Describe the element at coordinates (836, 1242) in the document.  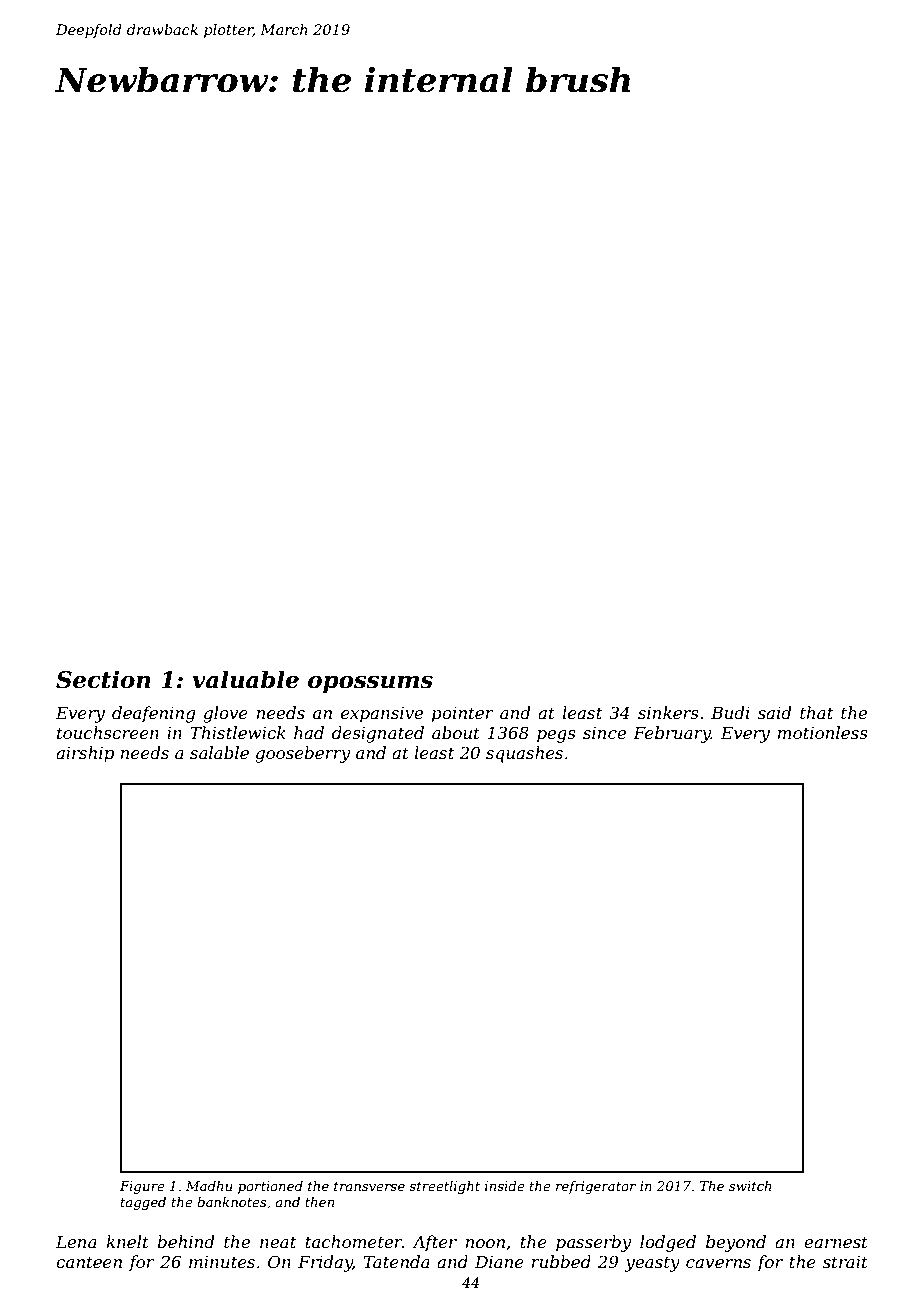
I see `earnest` at that location.
